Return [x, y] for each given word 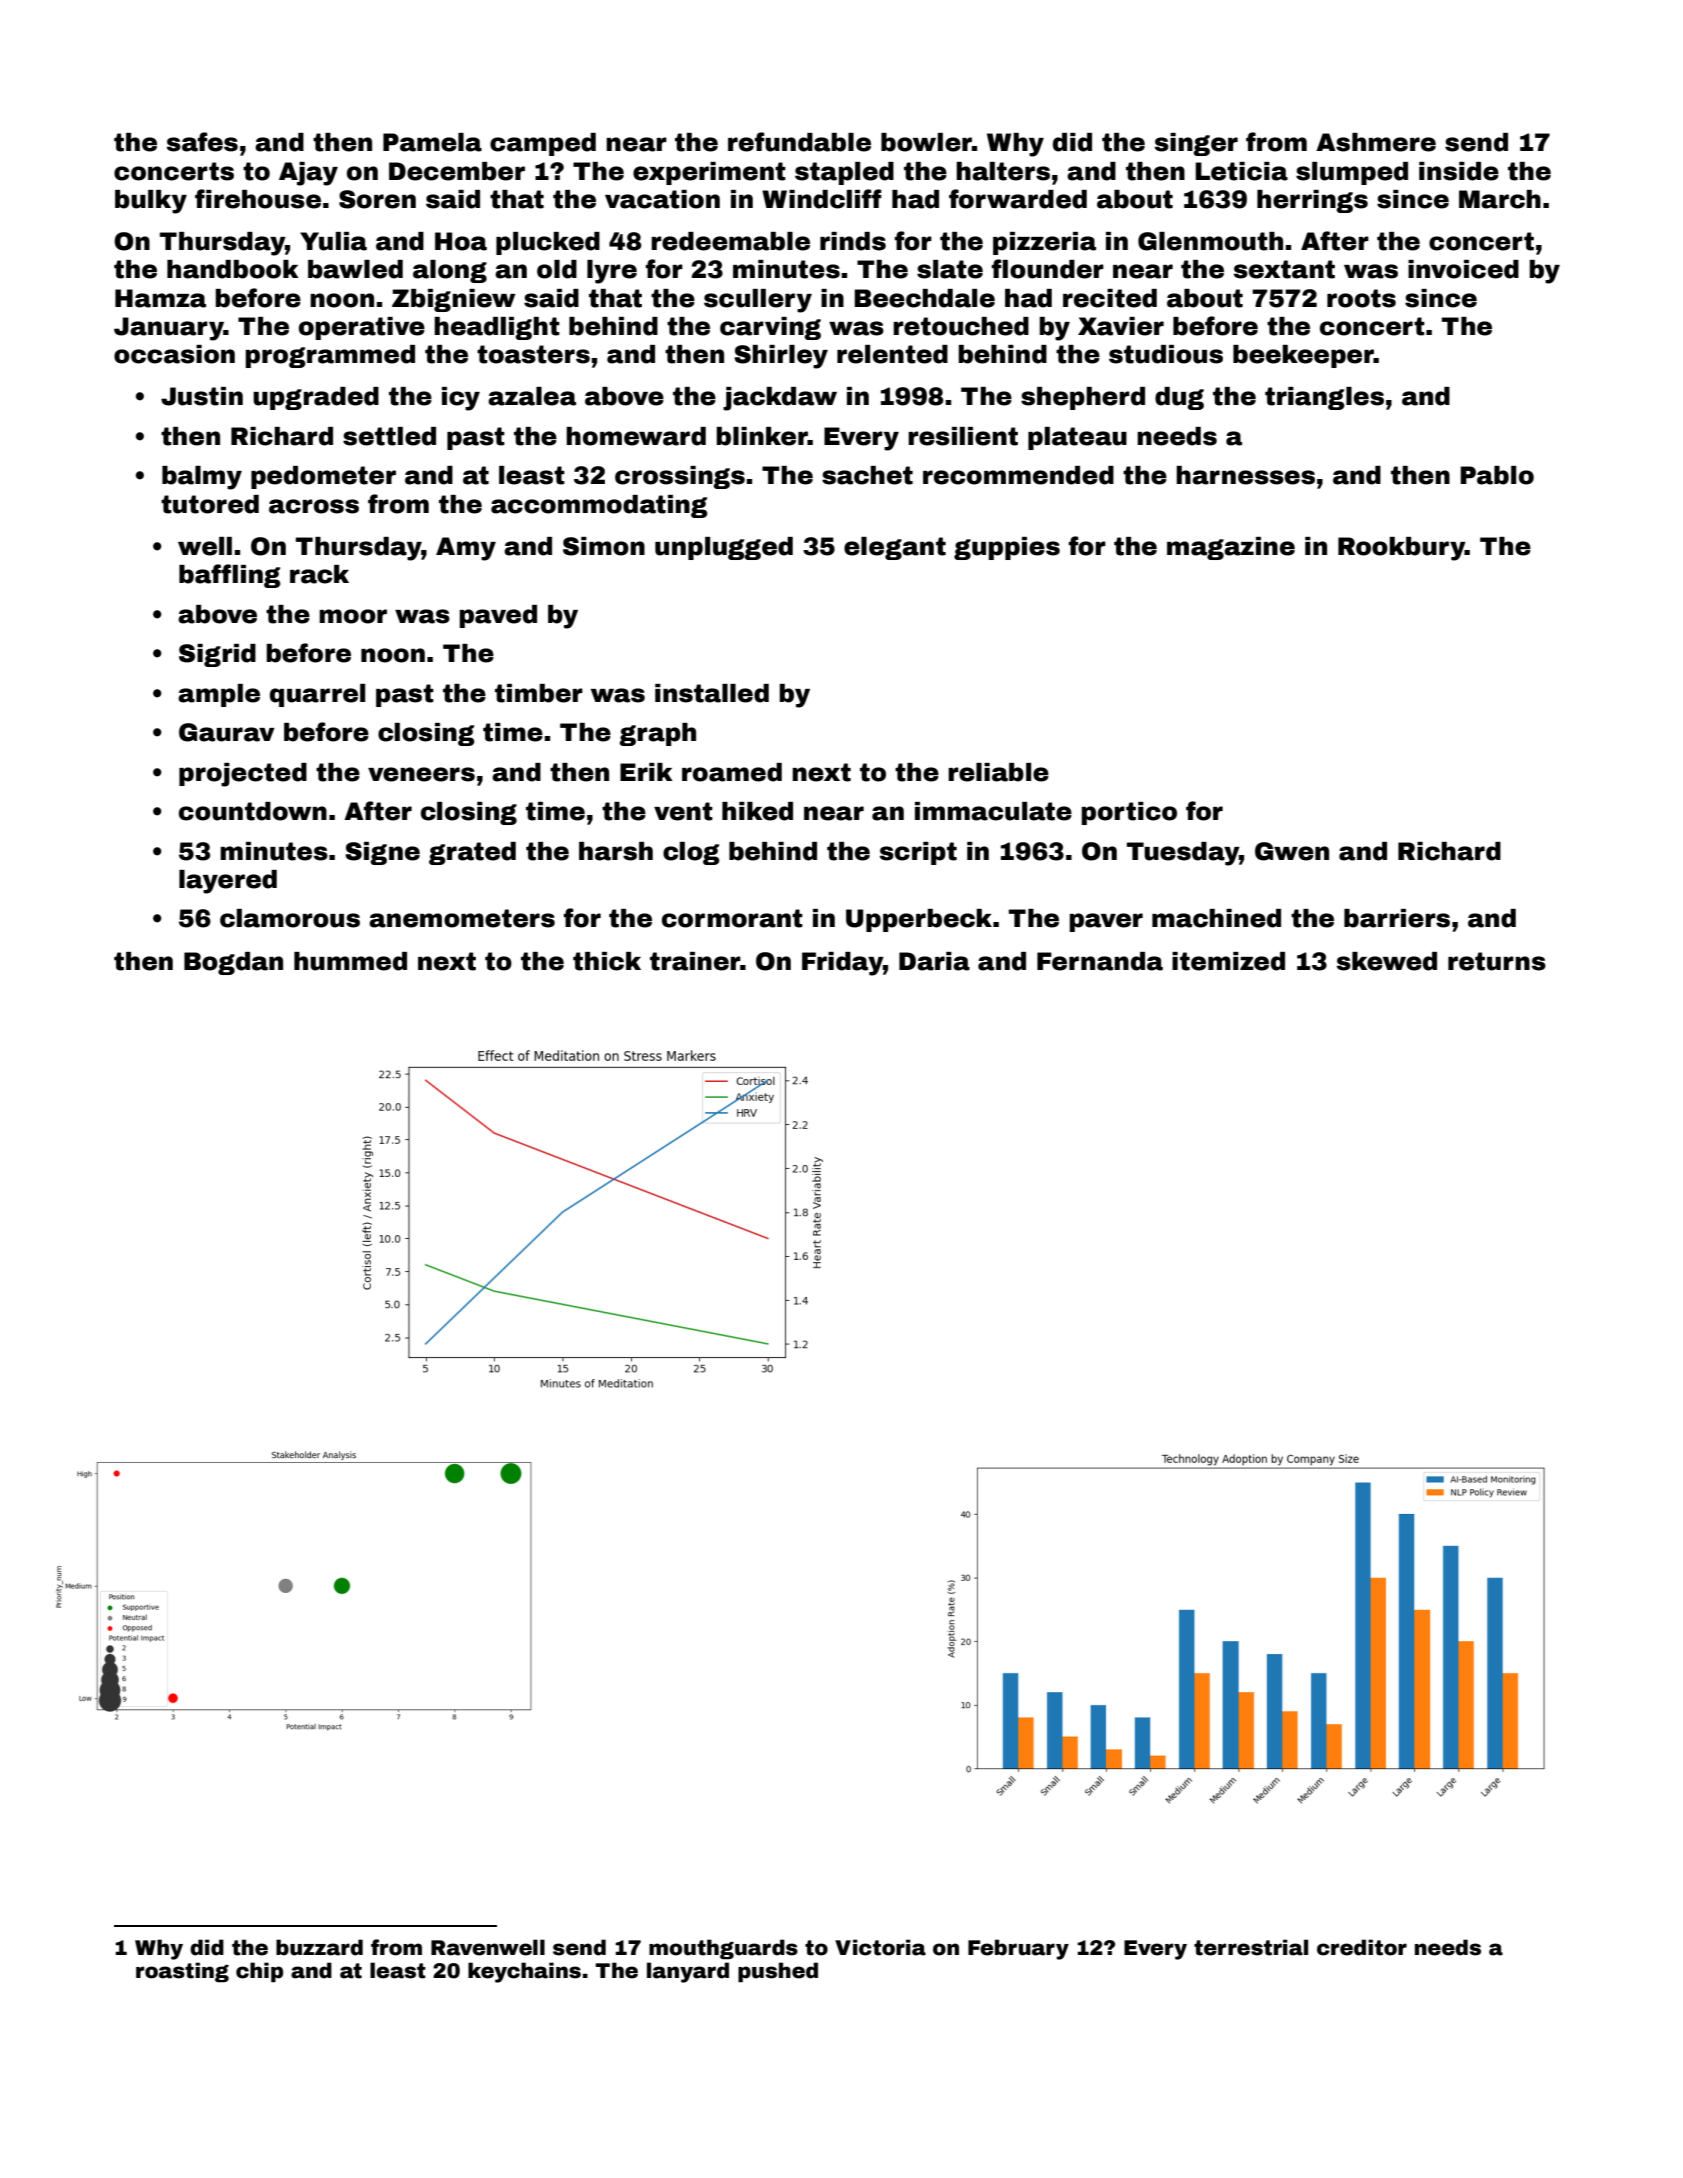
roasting [182, 1972]
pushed [778, 1972]
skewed [1387, 961]
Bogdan [233, 963]
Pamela [432, 142]
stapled [844, 173]
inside [1459, 171]
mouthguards [723, 1949]
